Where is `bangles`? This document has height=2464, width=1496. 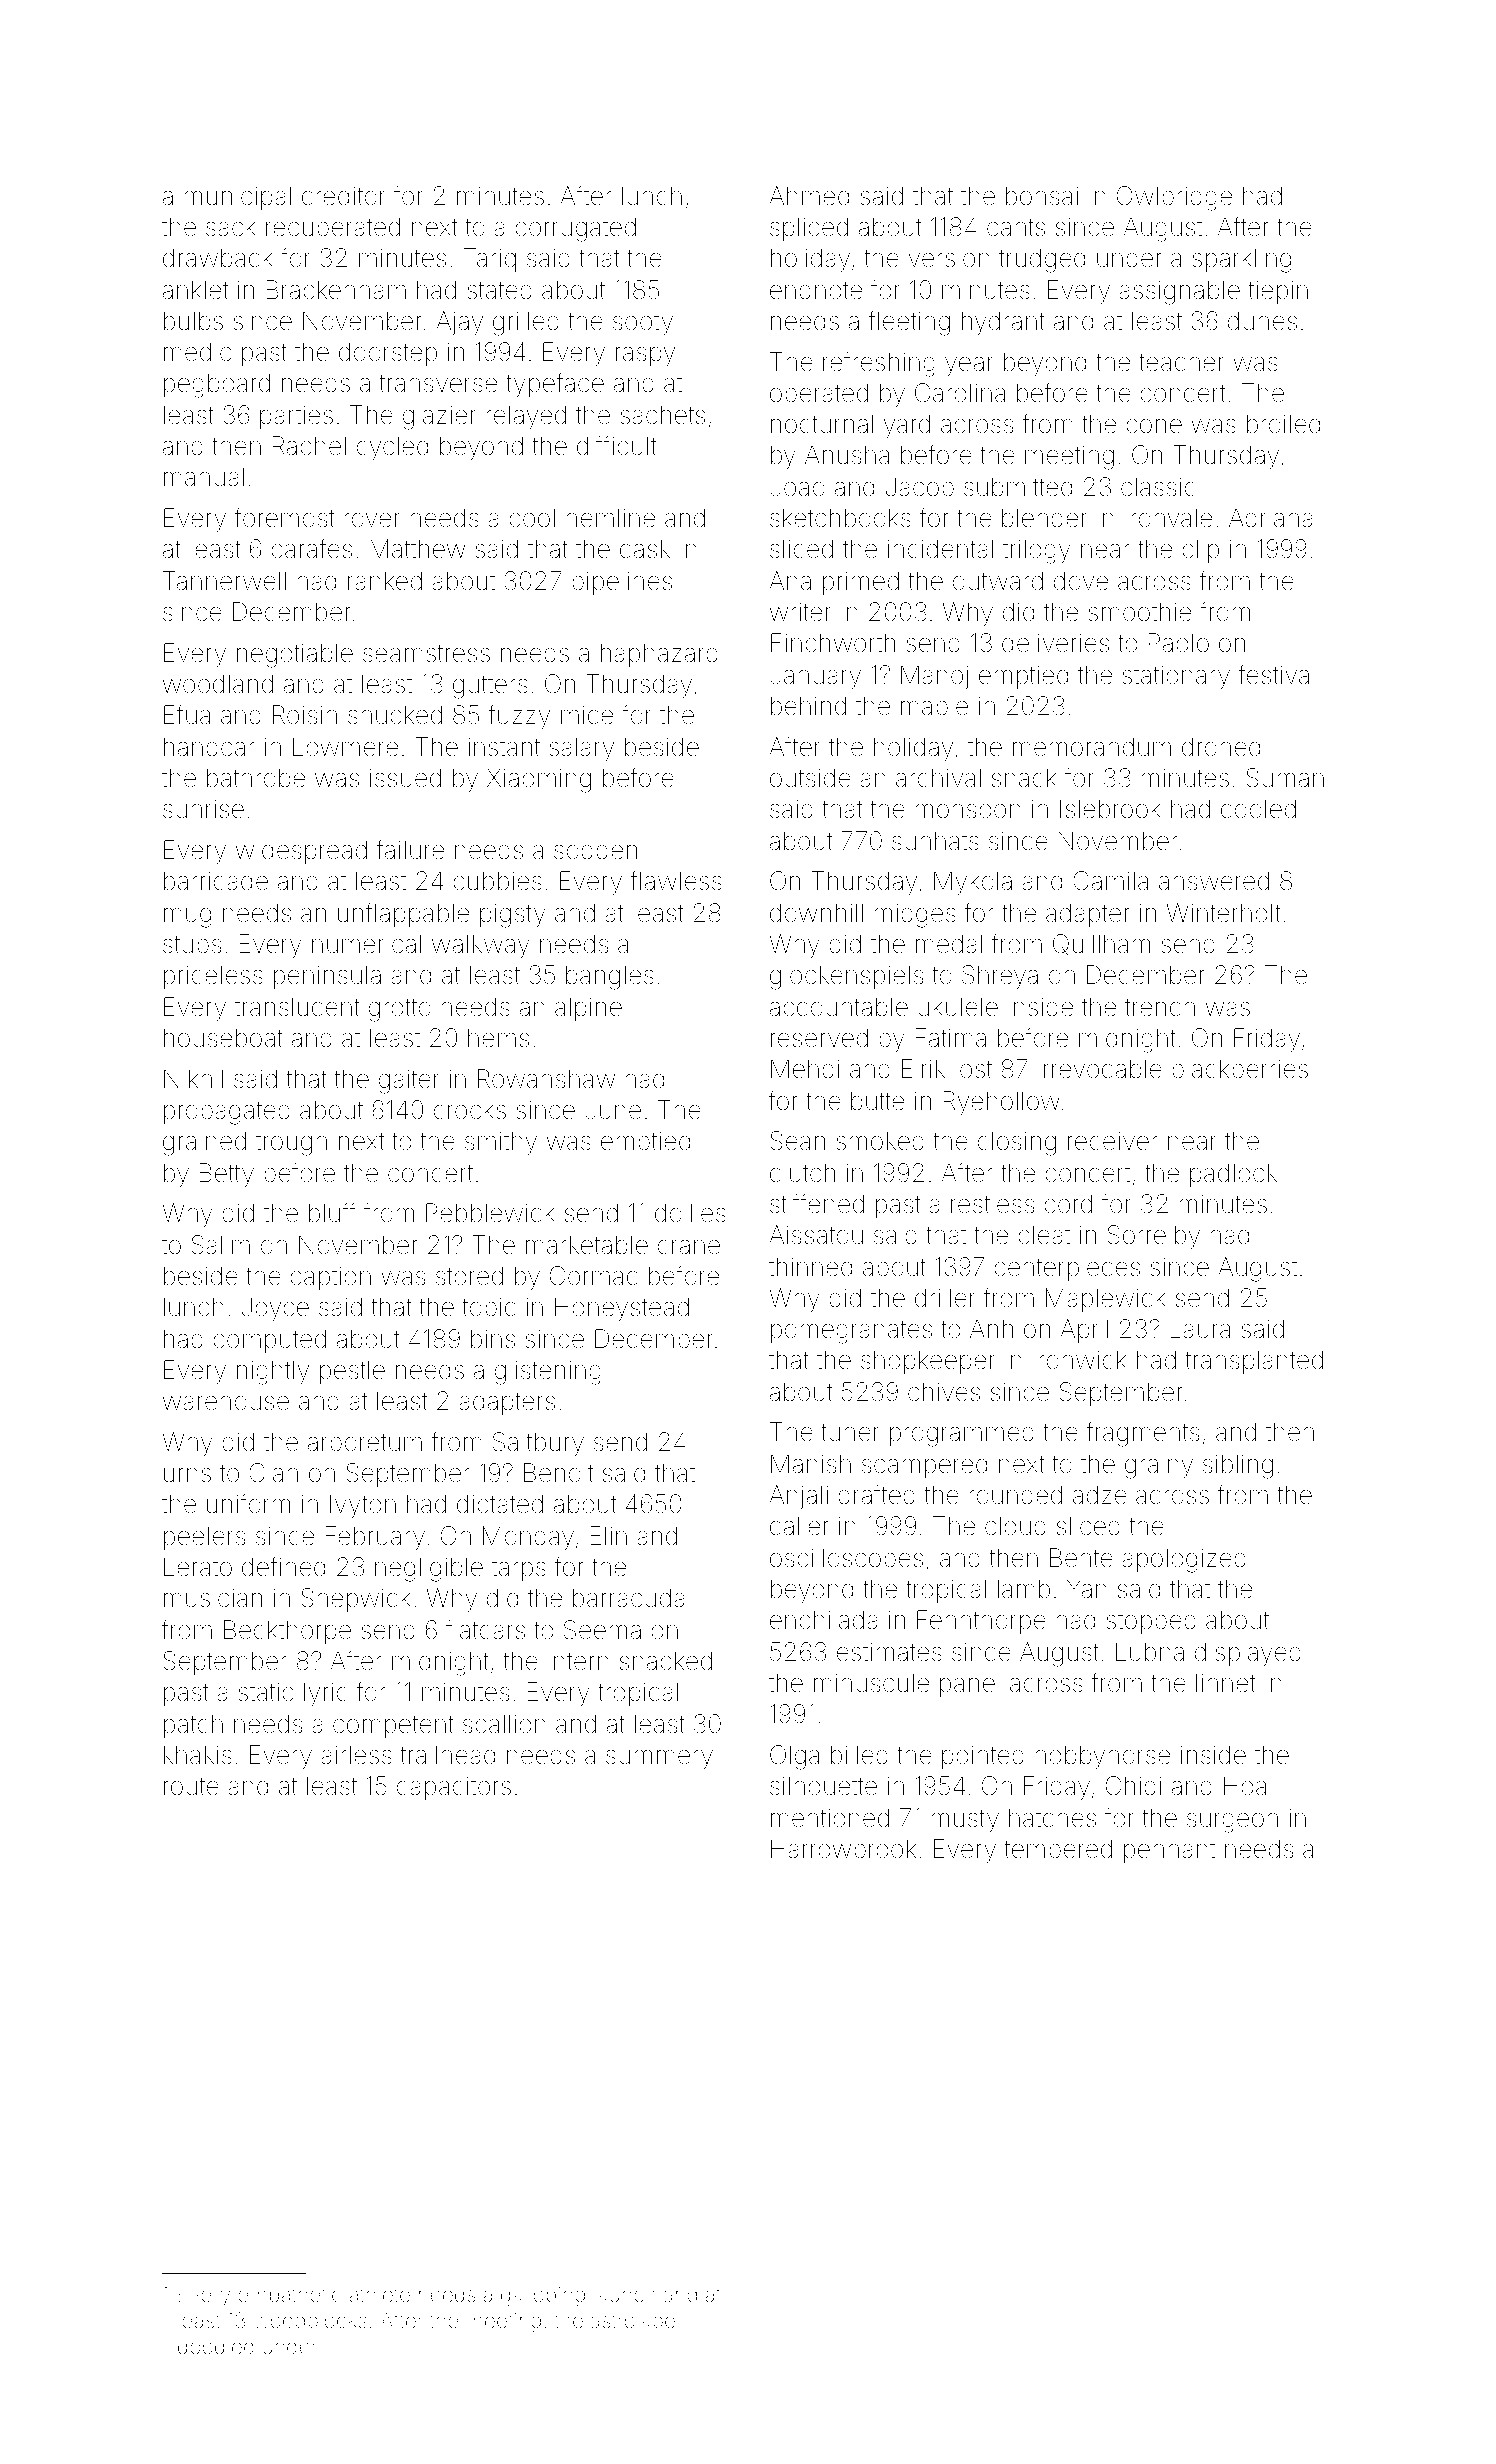
bangles is located at coordinates (610, 977).
